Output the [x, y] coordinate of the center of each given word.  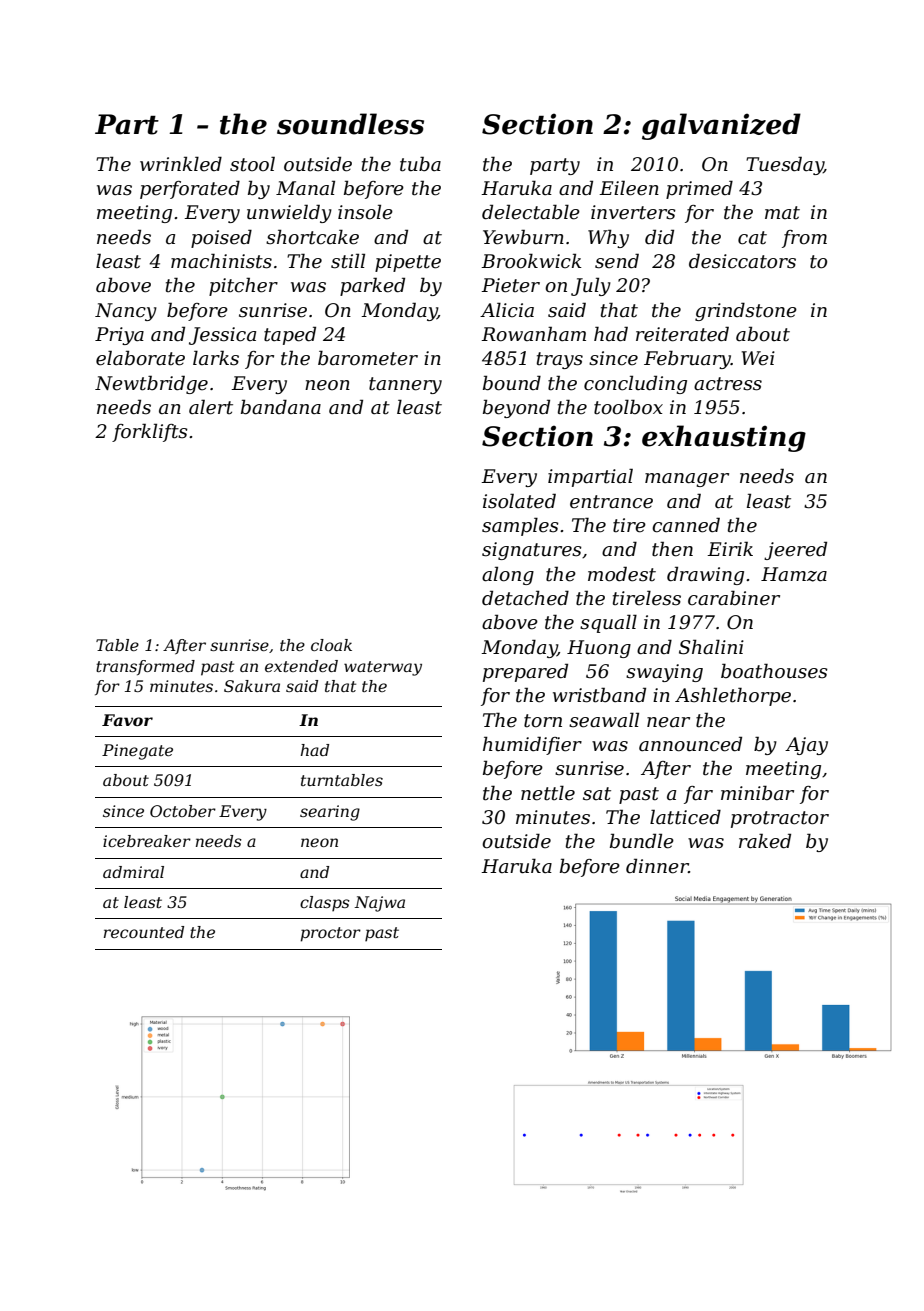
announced [690, 744]
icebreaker [147, 841]
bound [512, 383]
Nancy [126, 312]
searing [330, 813]
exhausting [724, 438]
